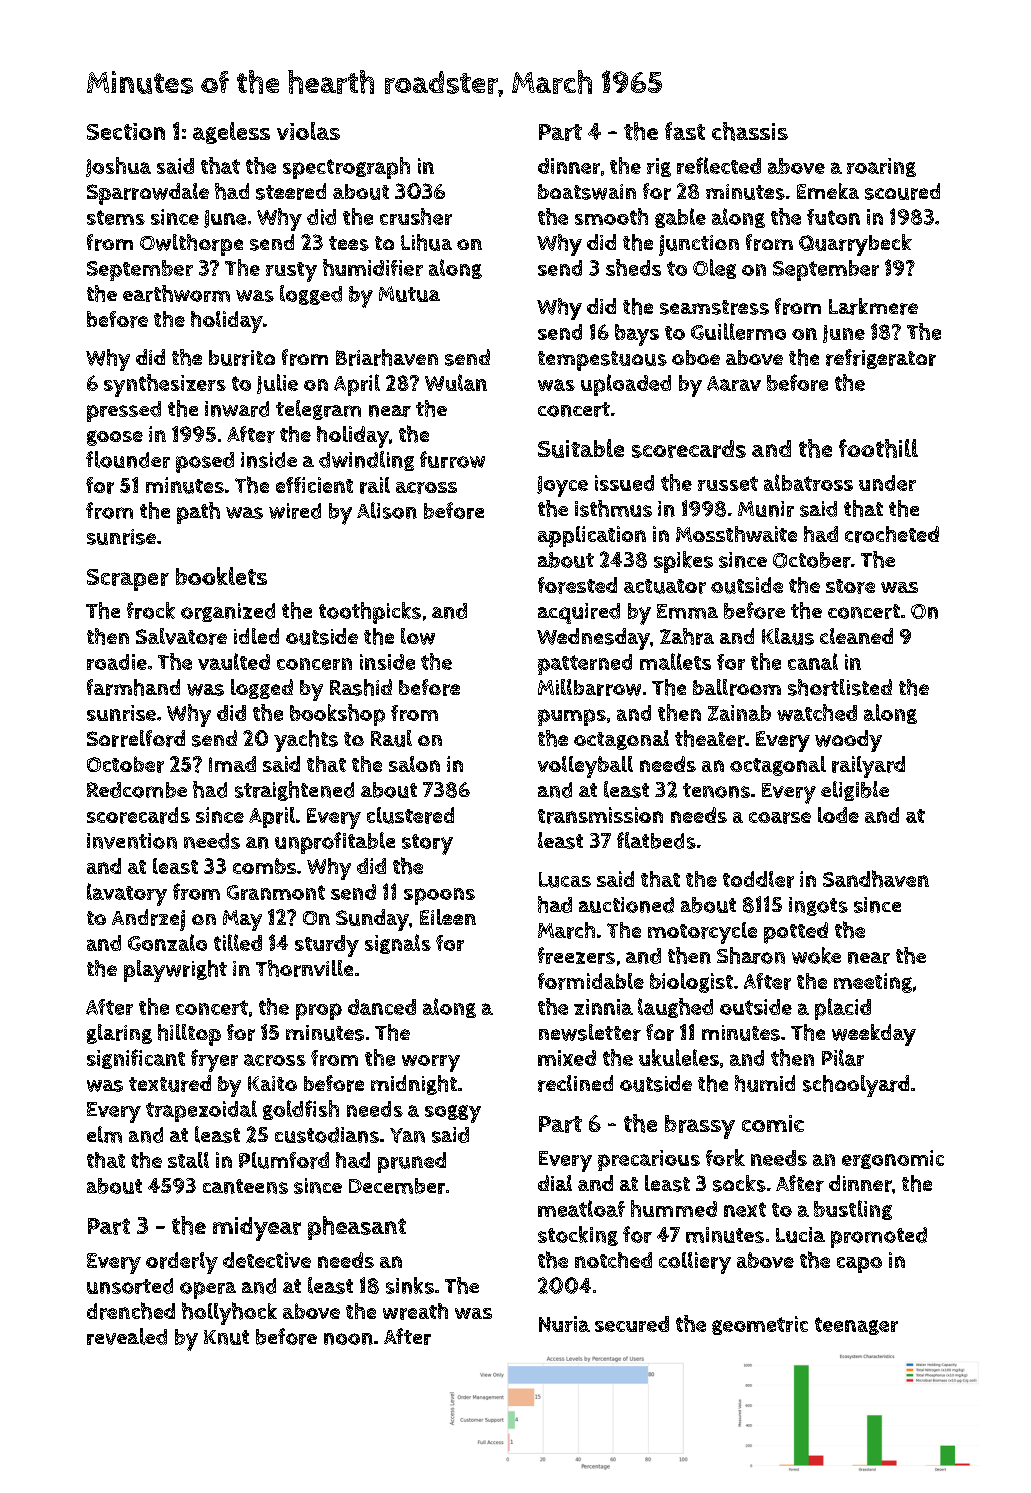 The height and width of the page is (1493, 1031). Describe the element at coordinates (439, 896) in the page. I see `spoons` at that location.
